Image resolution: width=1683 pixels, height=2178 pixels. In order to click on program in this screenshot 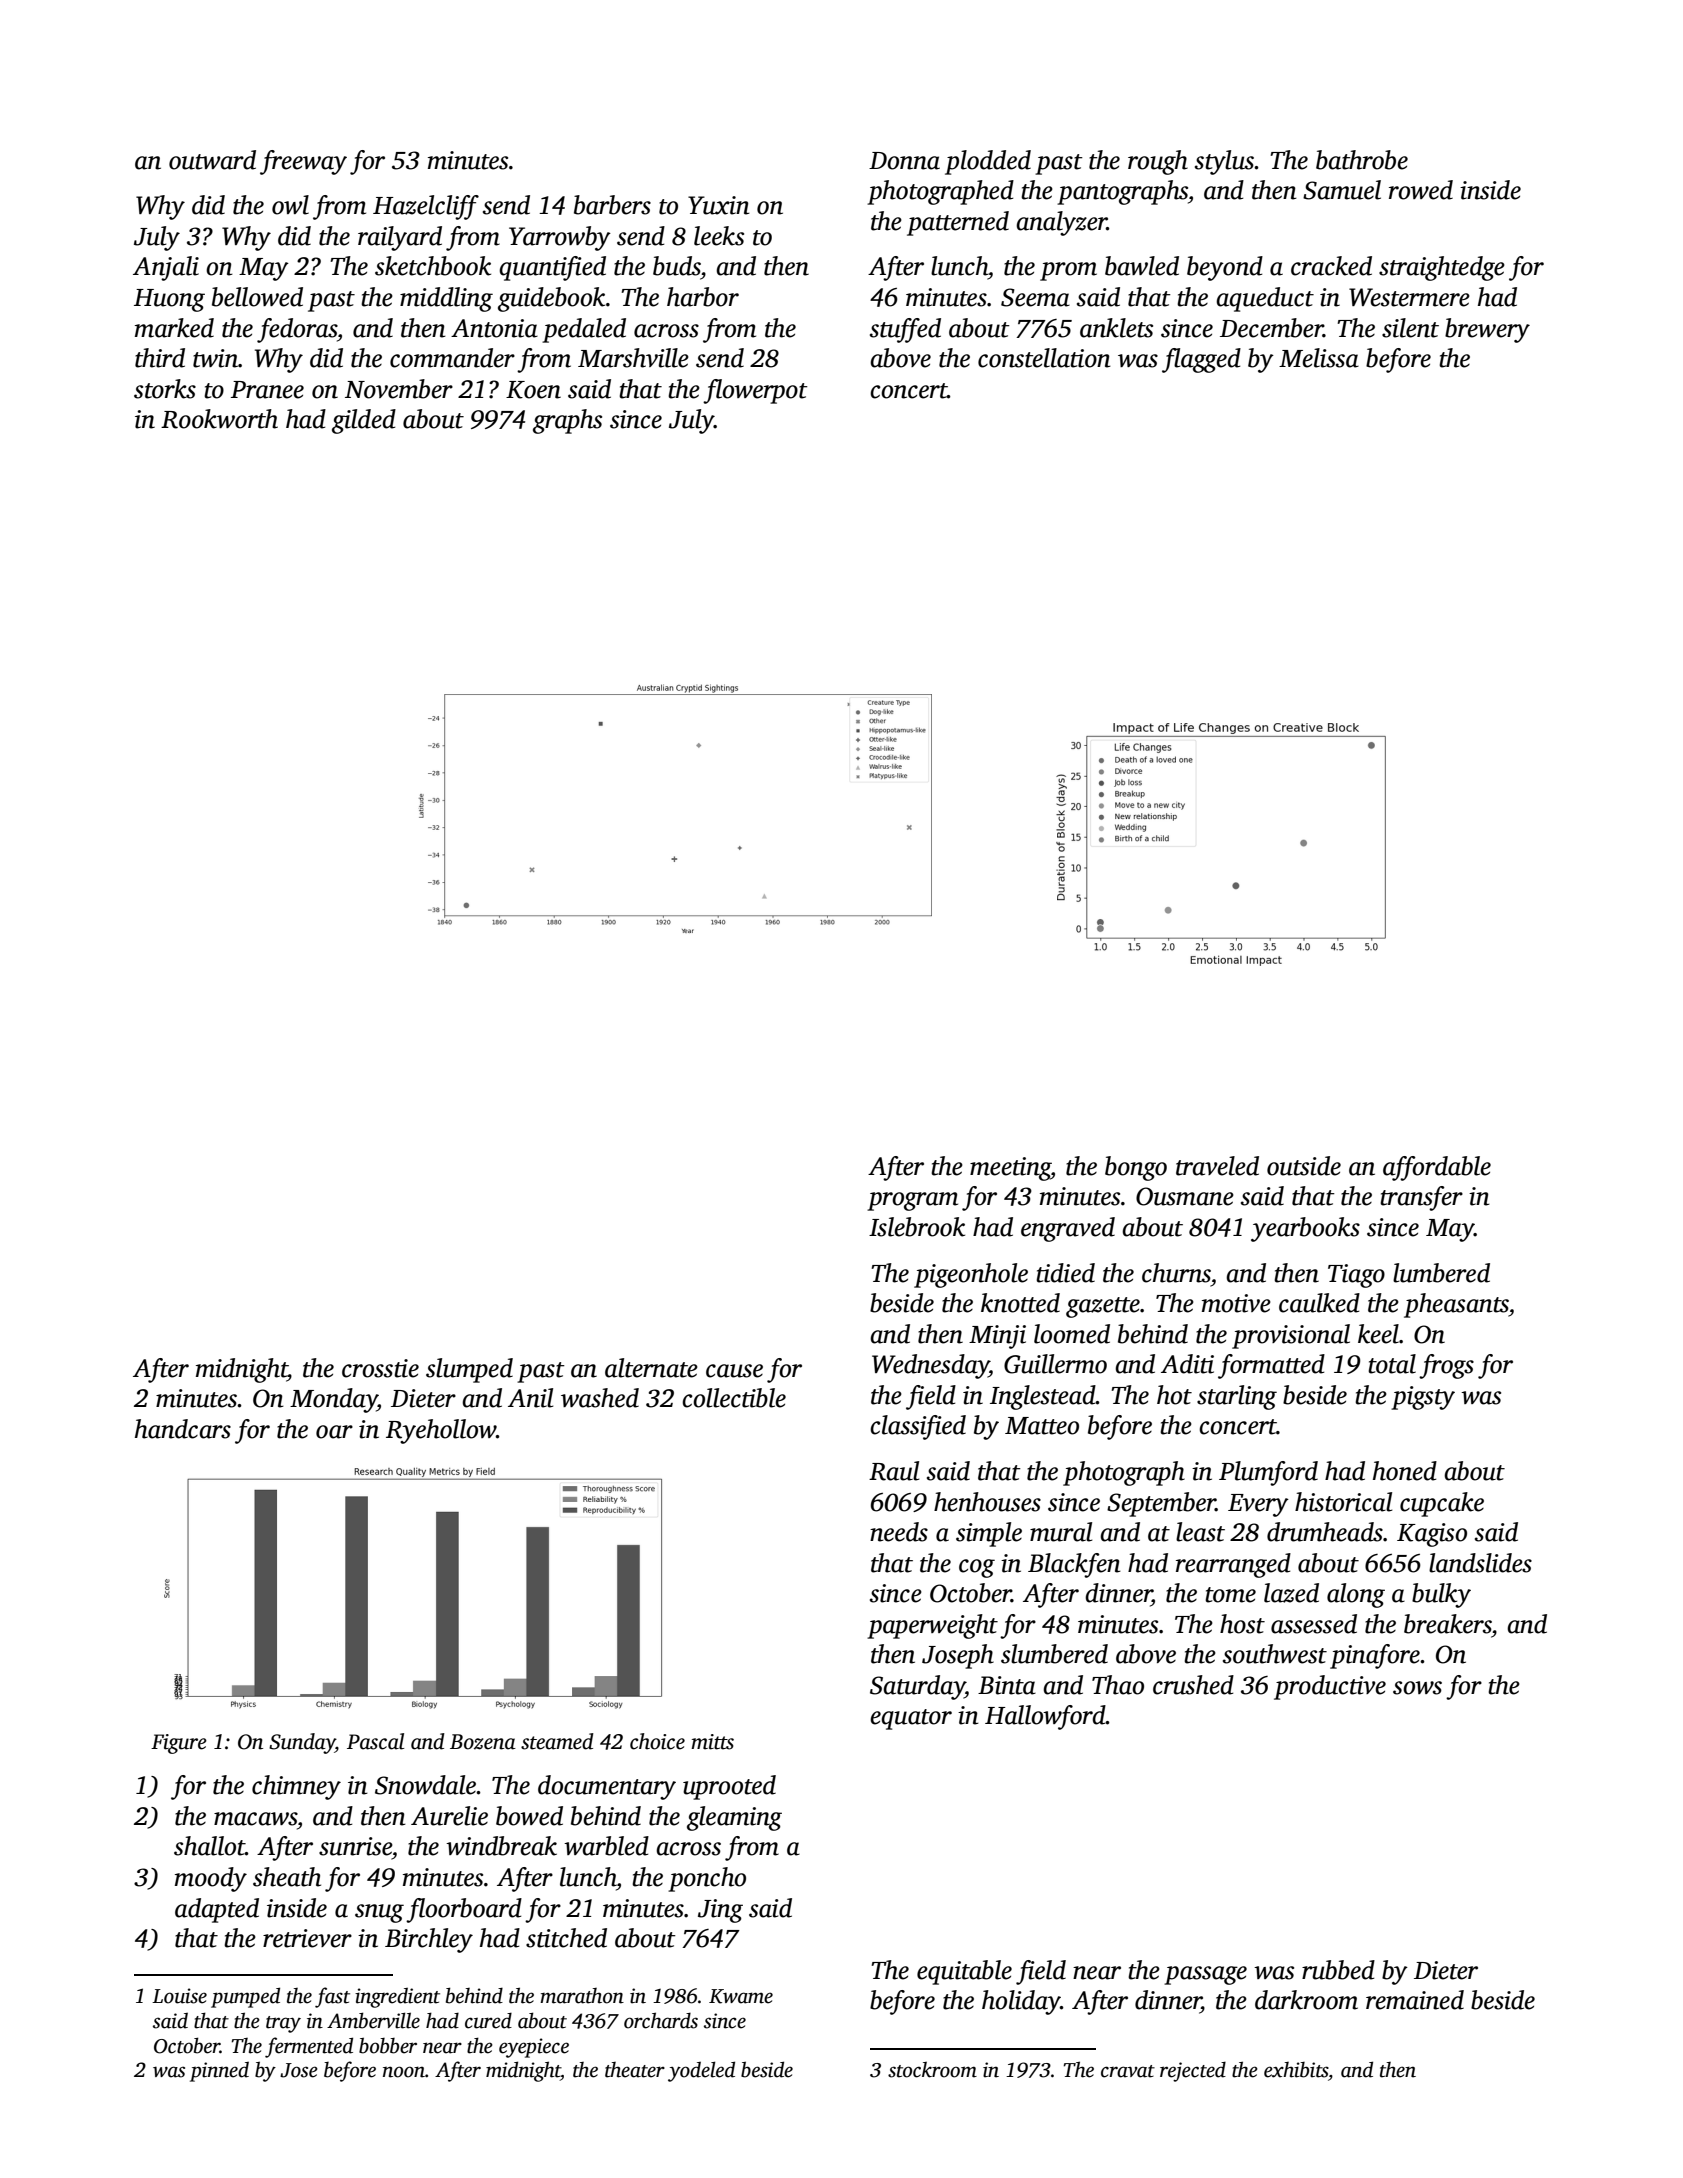, I will do `click(912, 1201)`.
